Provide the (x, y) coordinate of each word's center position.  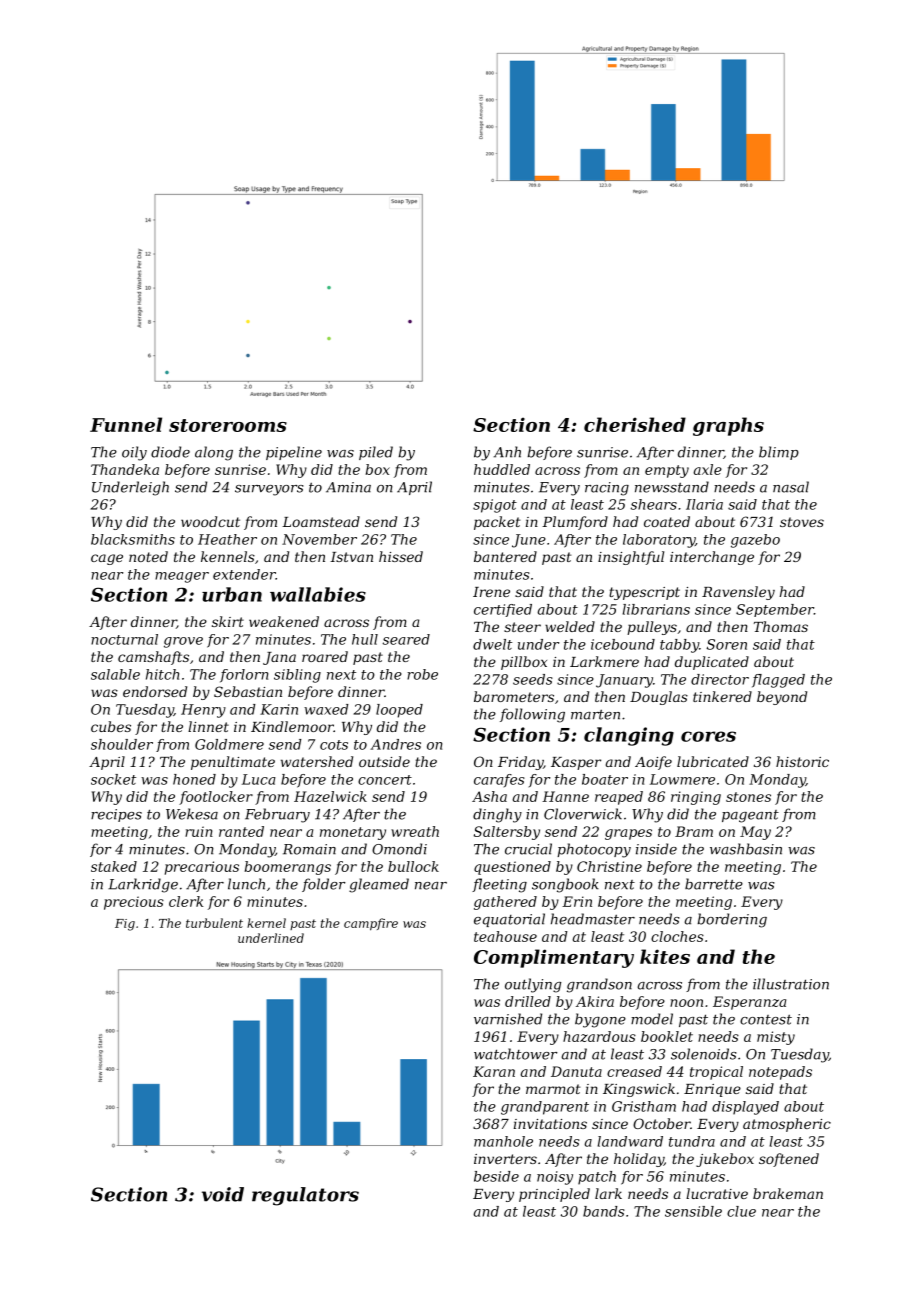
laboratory (659, 541)
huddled (502, 469)
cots (334, 745)
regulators (305, 1196)
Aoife (653, 763)
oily (134, 453)
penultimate (233, 763)
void (223, 1194)
